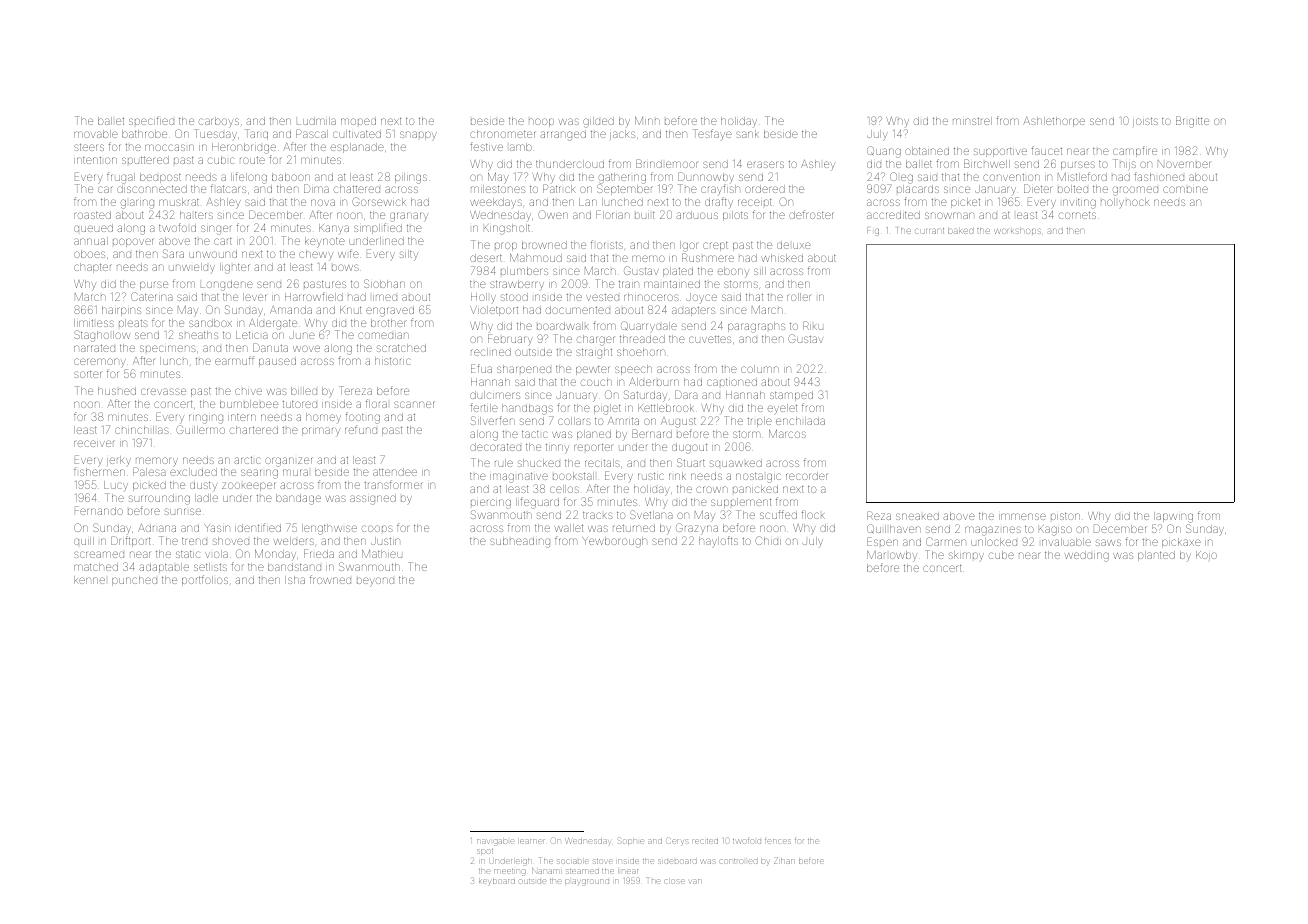  What do you see at coordinates (1087, 556) in the screenshot?
I see `wedding` at bounding box center [1087, 556].
